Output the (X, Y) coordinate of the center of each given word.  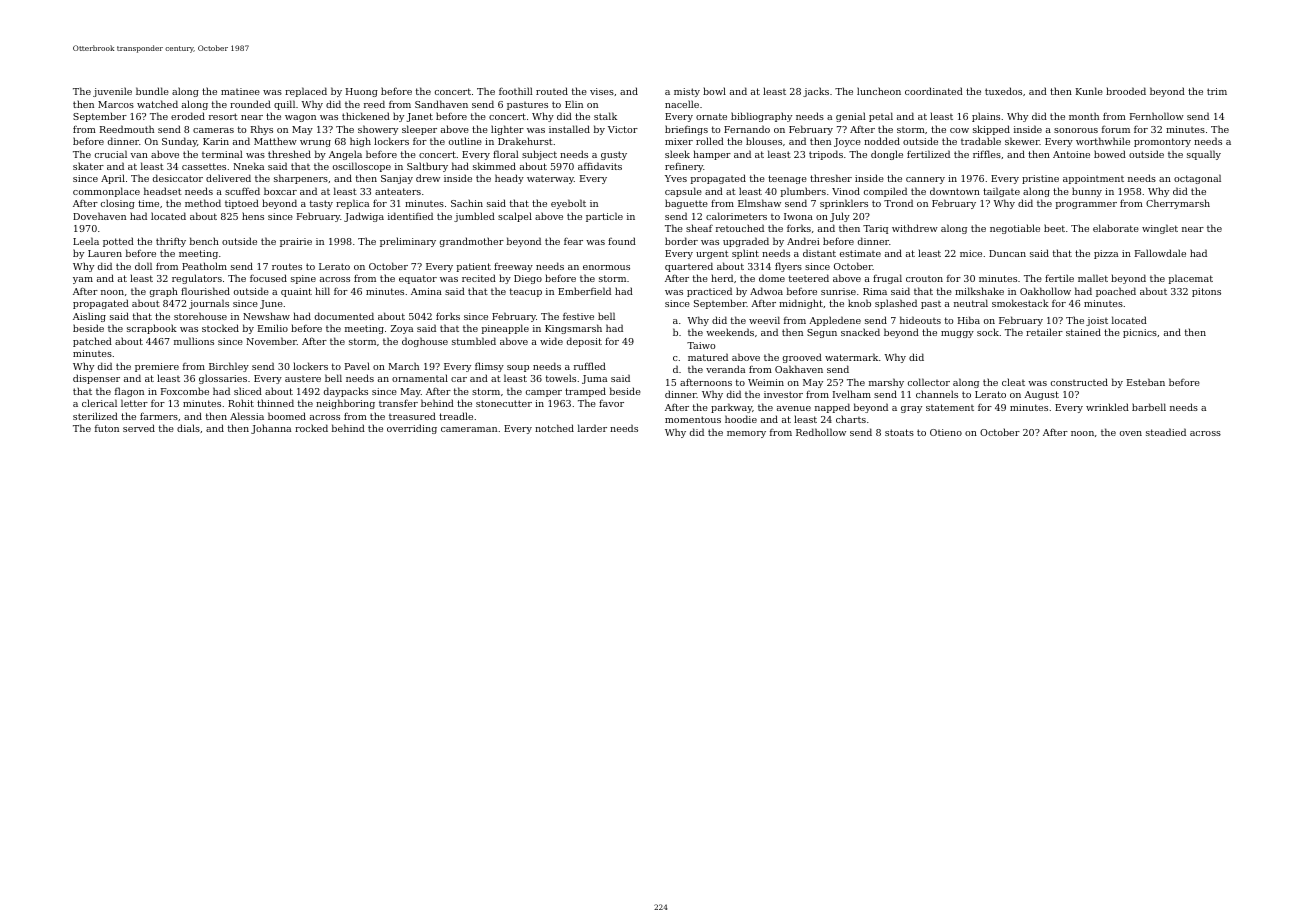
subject (539, 155)
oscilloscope (362, 167)
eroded (188, 116)
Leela (86, 241)
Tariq (875, 229)
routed (552, 91)
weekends (730, 332)
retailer (1044, 332)
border (681, 241)
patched (92, 342)
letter (134, 403)
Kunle (1089, 91)
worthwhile (1103, 141)
